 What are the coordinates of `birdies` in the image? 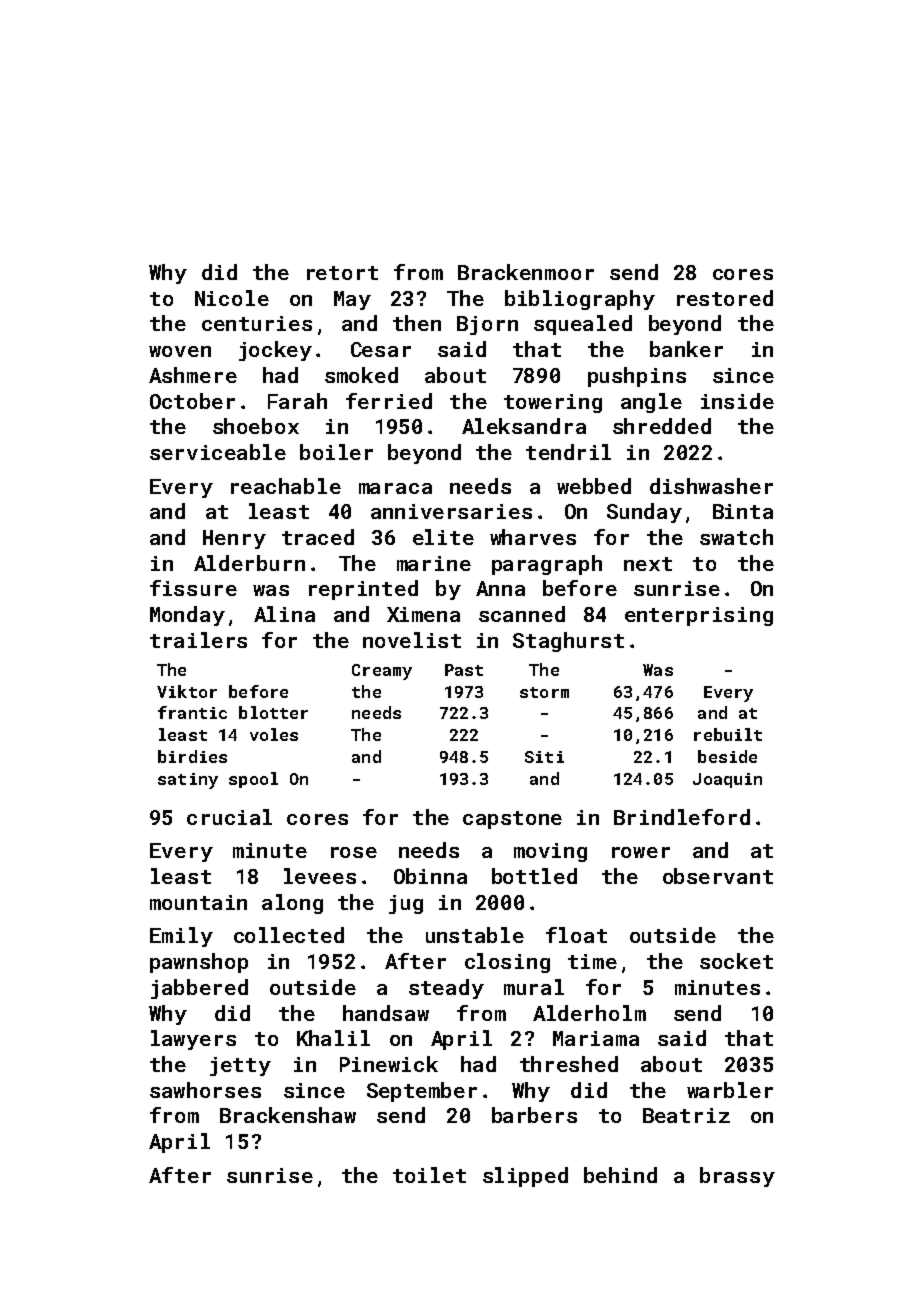 It's located at (192, 756).
